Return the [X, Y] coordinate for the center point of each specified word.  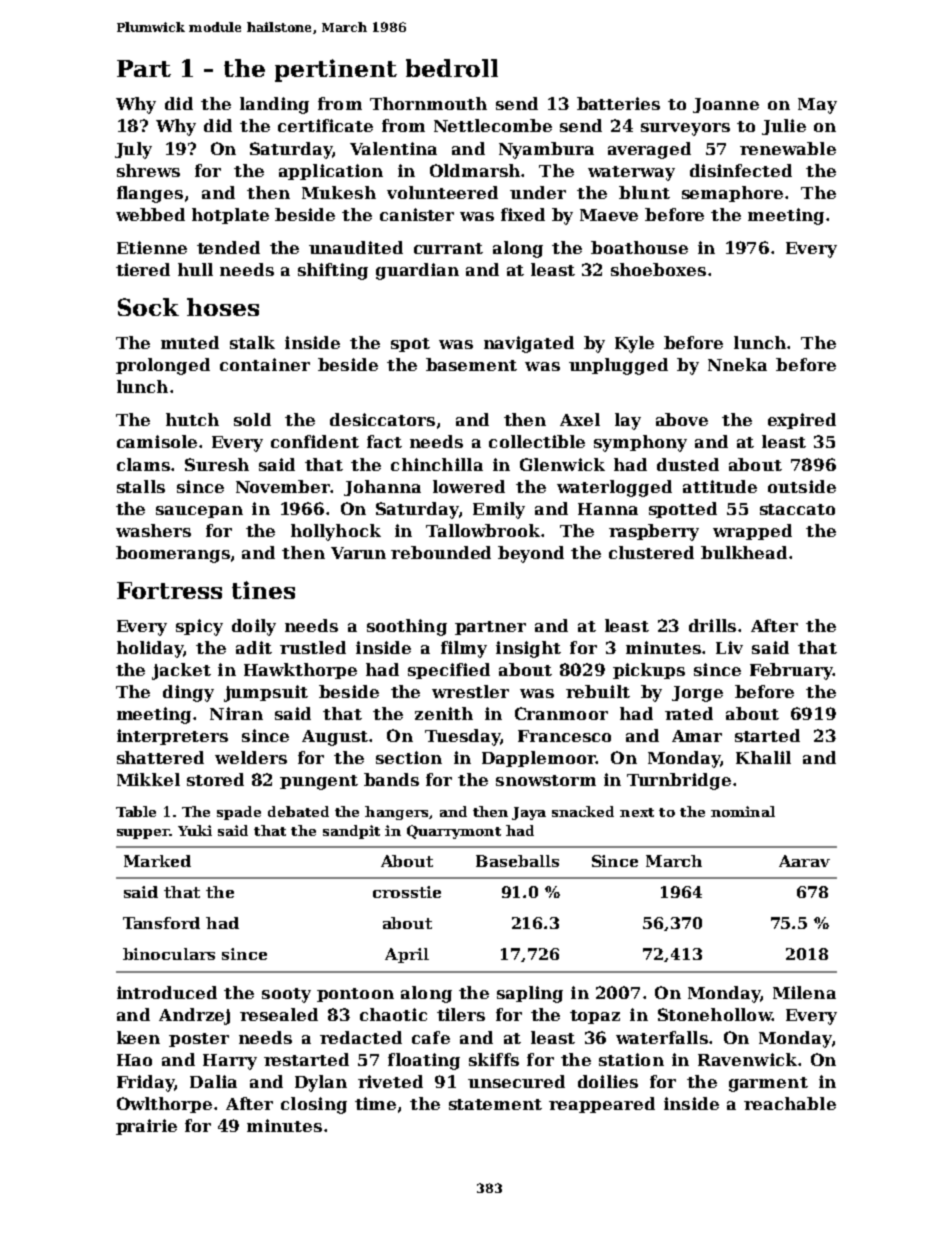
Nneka [737, 364]
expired [802, 421]
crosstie [407, 892]
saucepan [199, 512]
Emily [499, 510]
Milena [804, 992]
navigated [529, 344]
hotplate [230, 216]
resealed [279, 1014]
